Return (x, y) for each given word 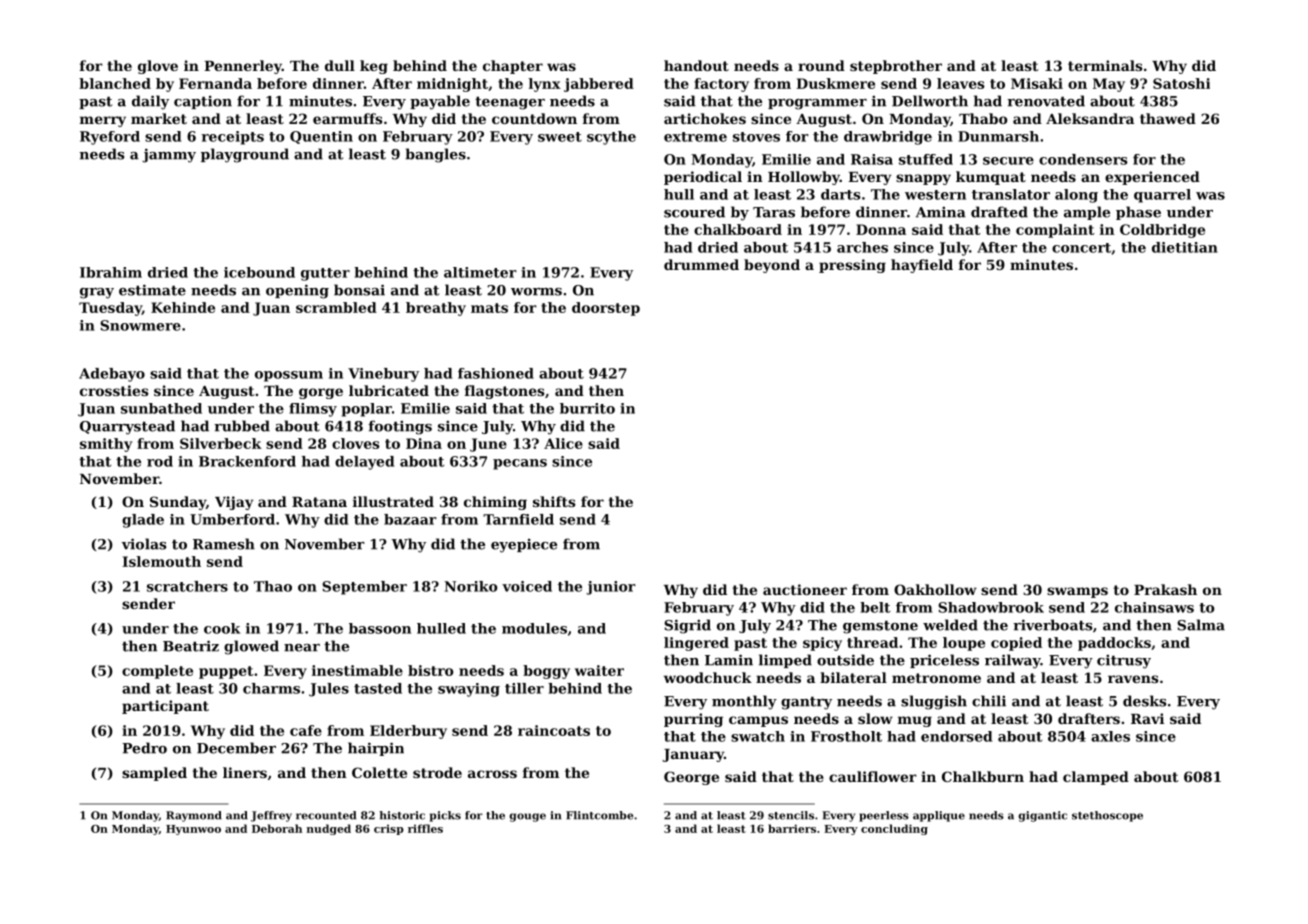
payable (440, 102)
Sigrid (687, 626)
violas (144, 544)
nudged (329, 829)
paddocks (1114, 644)
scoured (694, 212)
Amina (941, 212)
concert (1081, 248)
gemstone (880, 627)
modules (534, 628)
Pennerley (243, 67)
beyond (772, 266)
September (364, 588)
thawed (1168, 118)
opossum (289, 376)
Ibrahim (111, 272)
